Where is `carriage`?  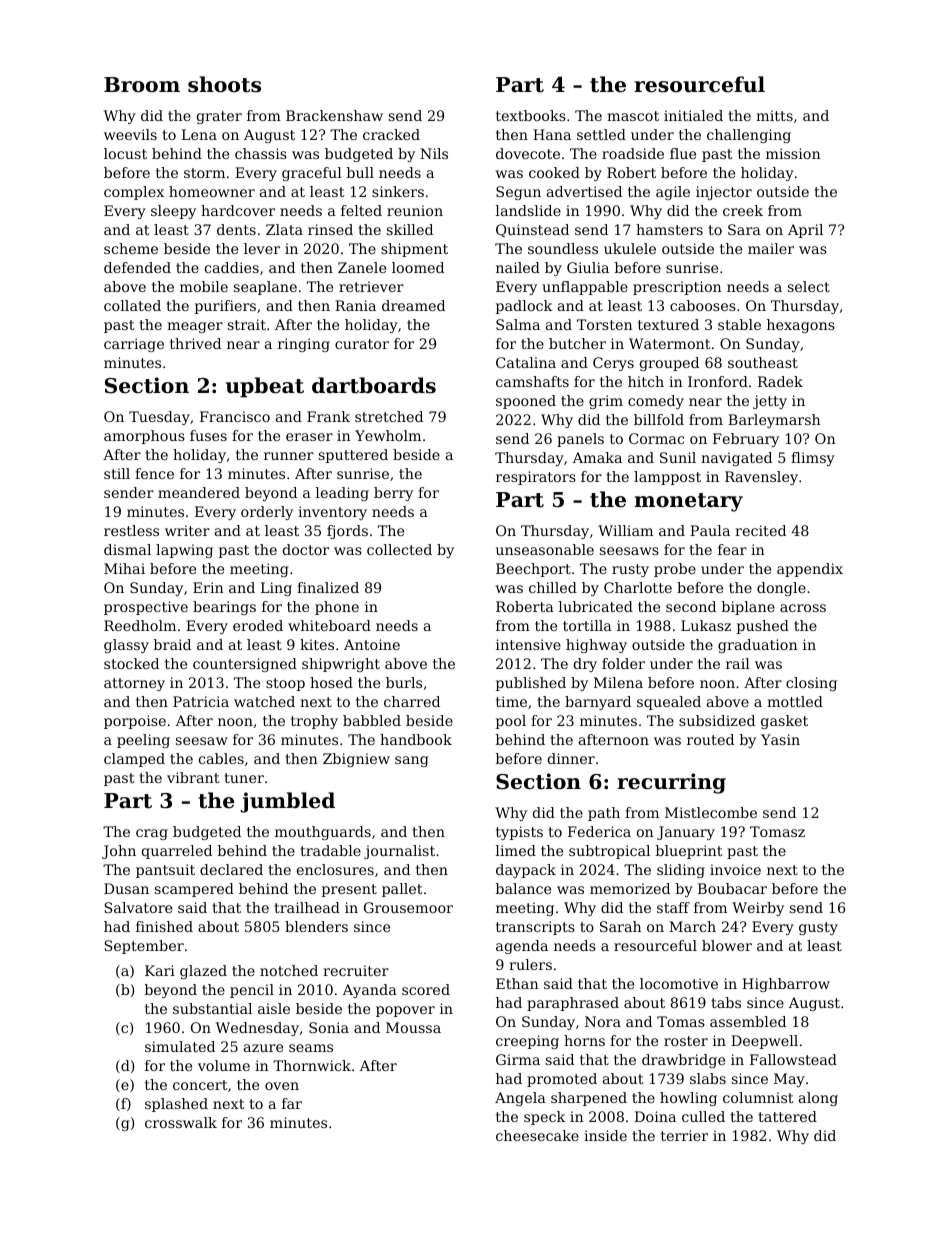
carriage is located at coordinates (134, 345).
